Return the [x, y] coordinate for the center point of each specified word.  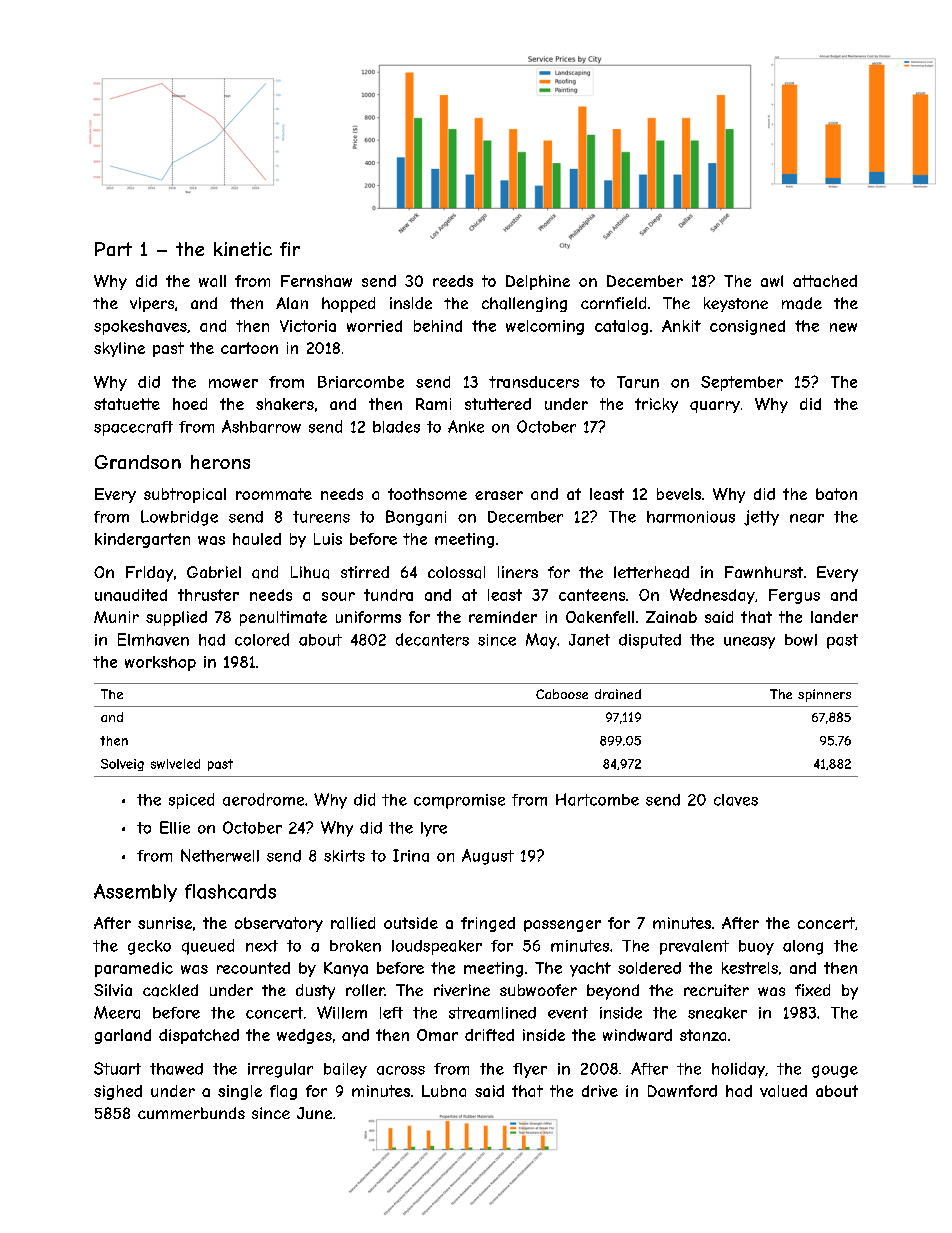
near [807, 518]
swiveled [175, 764]
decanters [432, 639]
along [803, 947]
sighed [118, 1092]
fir [290, 249]
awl [772, 281]
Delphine [538, 282]
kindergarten [142, 540]
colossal [456, 572]
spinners [824, 695]
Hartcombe [597, 799]
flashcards [230, 891]
